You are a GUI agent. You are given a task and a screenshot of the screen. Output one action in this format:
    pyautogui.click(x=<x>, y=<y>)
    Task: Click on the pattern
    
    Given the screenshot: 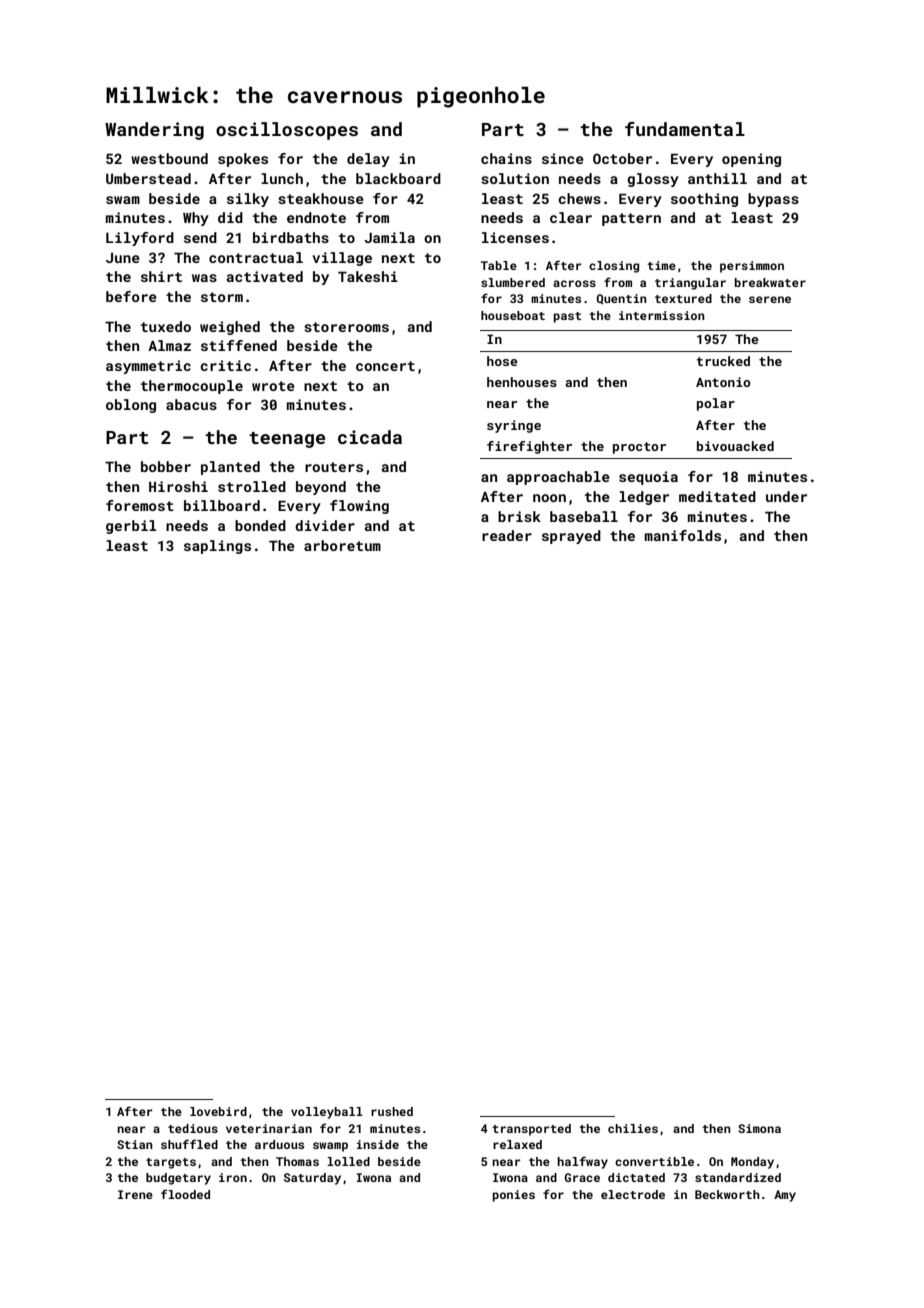 What is the action you would take?
    pyautogui.click(x=631, y=219)
